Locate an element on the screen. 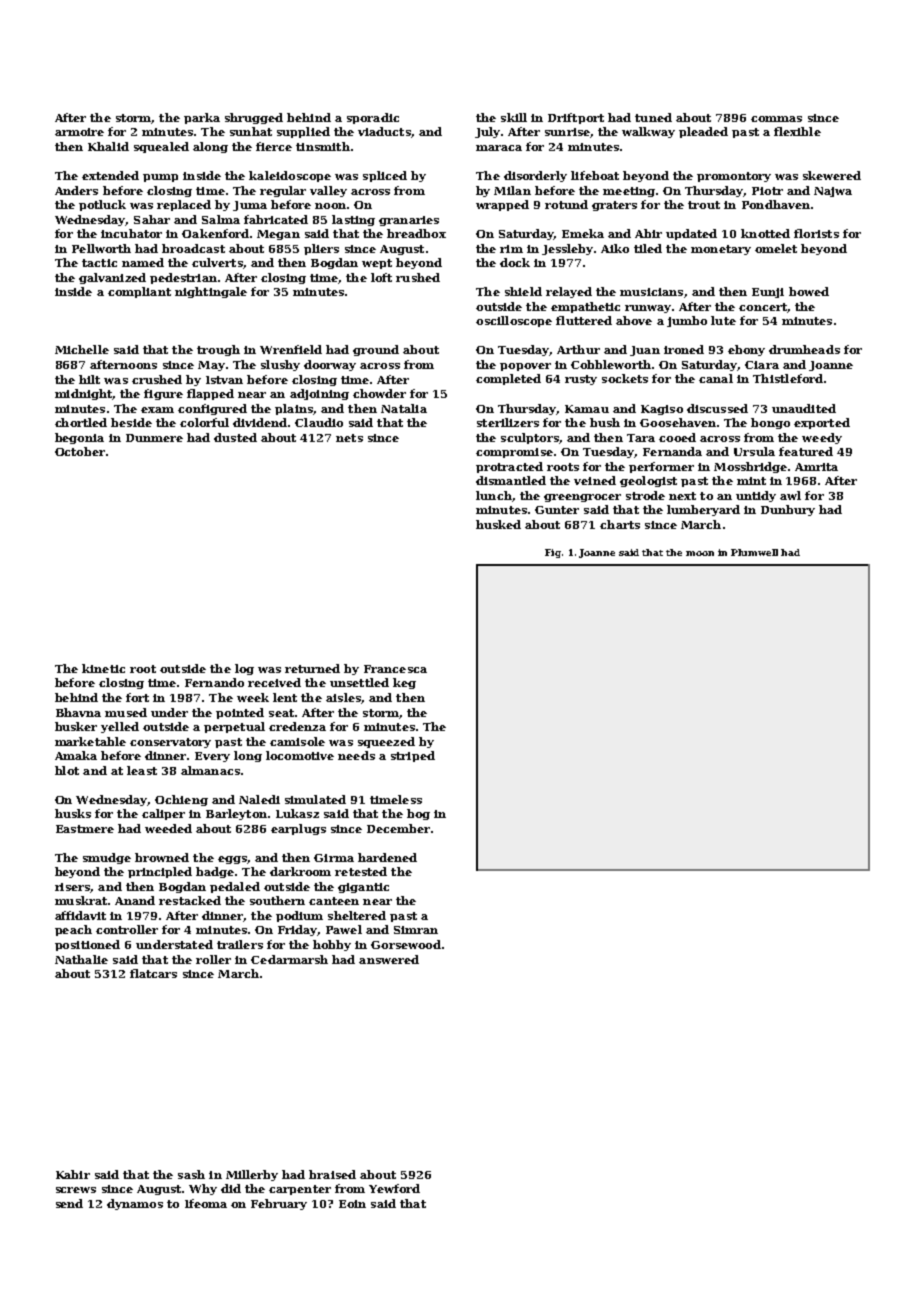 The image size is (924, 1308). Plumwell is located at coordinates (754, 552).
